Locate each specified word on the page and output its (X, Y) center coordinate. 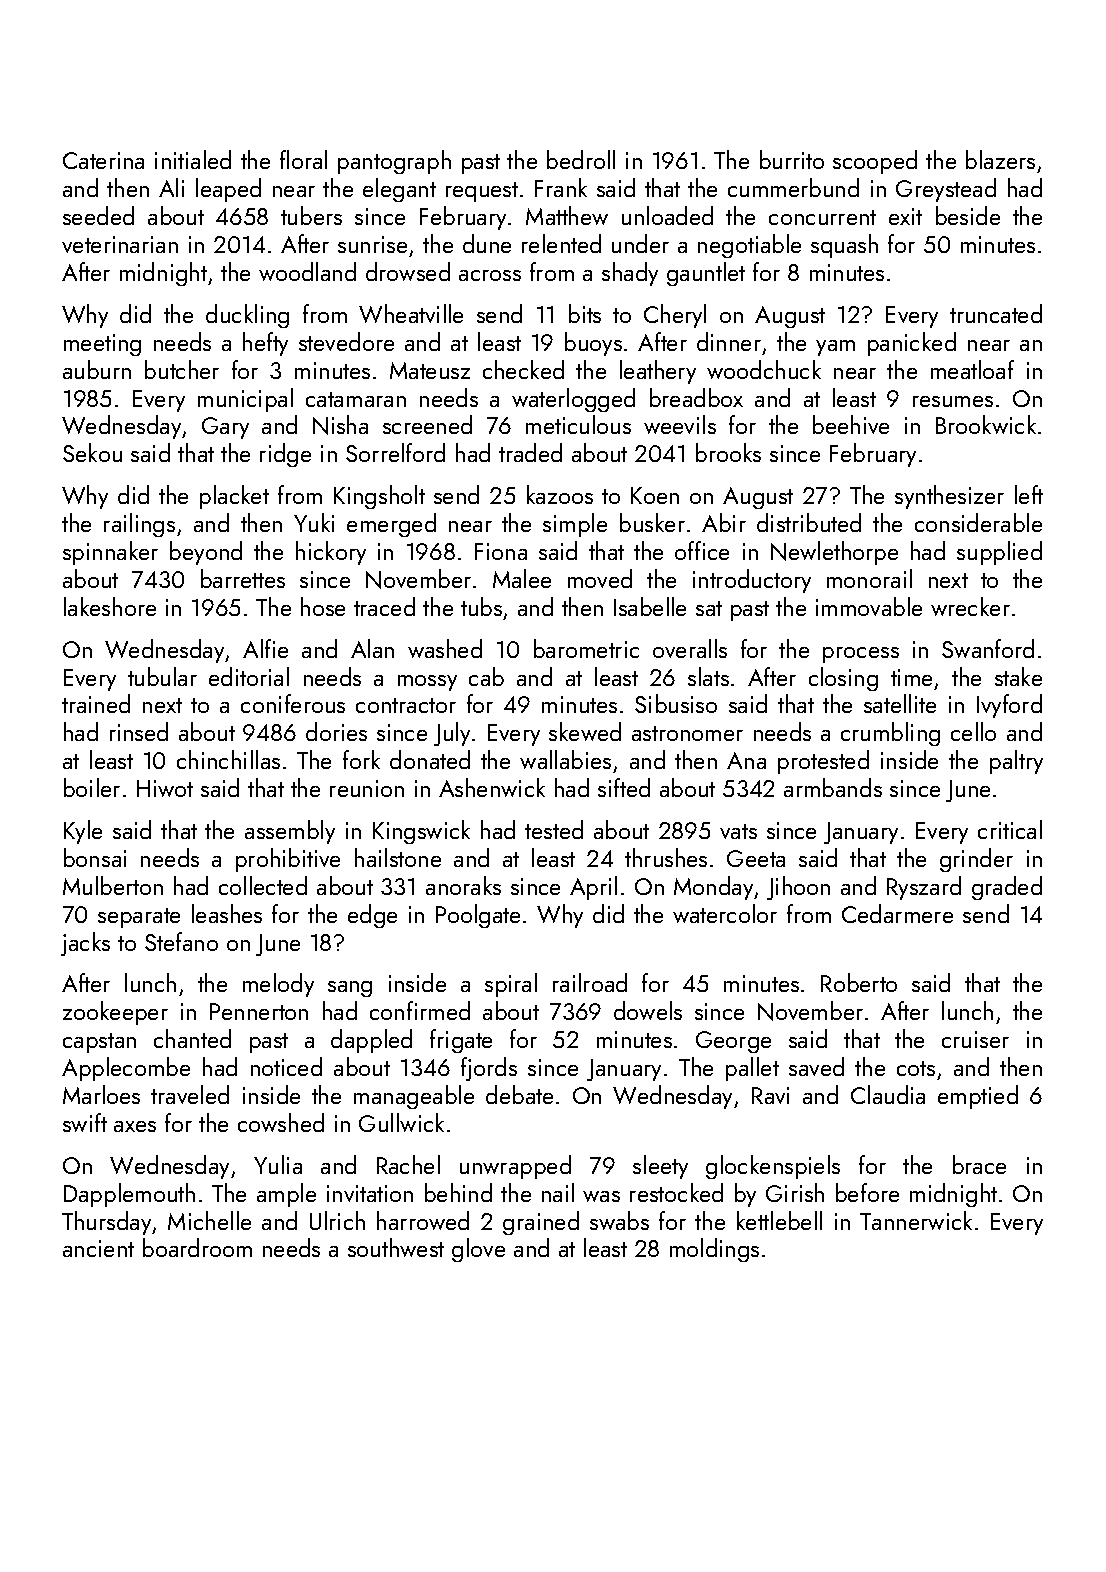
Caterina (103, 160)
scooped (875, 162)
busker (652, 522)
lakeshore (110, 606)
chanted (192, 1038)
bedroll (581, 159)
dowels (648, 1010)
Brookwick (986, 424)
